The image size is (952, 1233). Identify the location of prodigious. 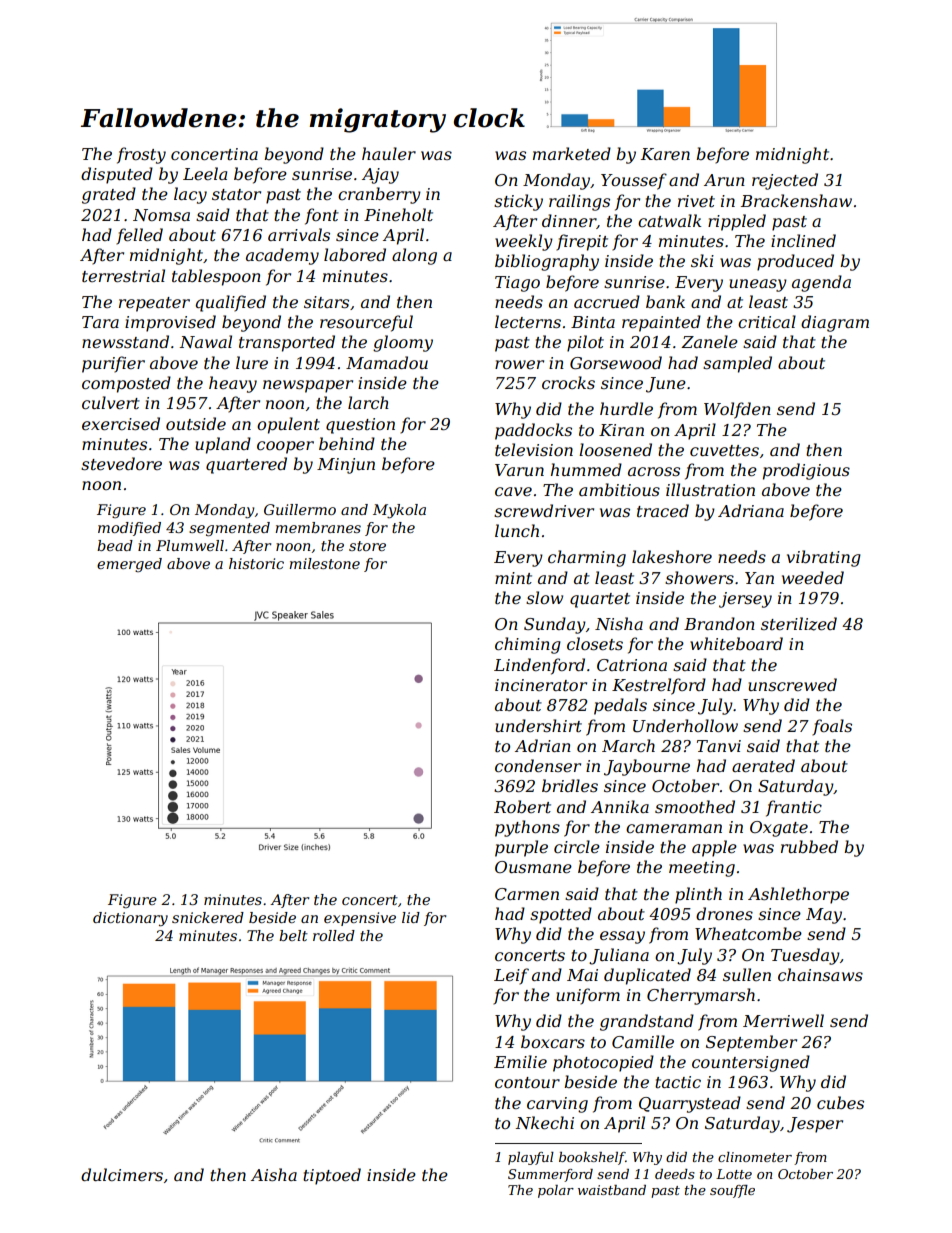
(806, 471).
